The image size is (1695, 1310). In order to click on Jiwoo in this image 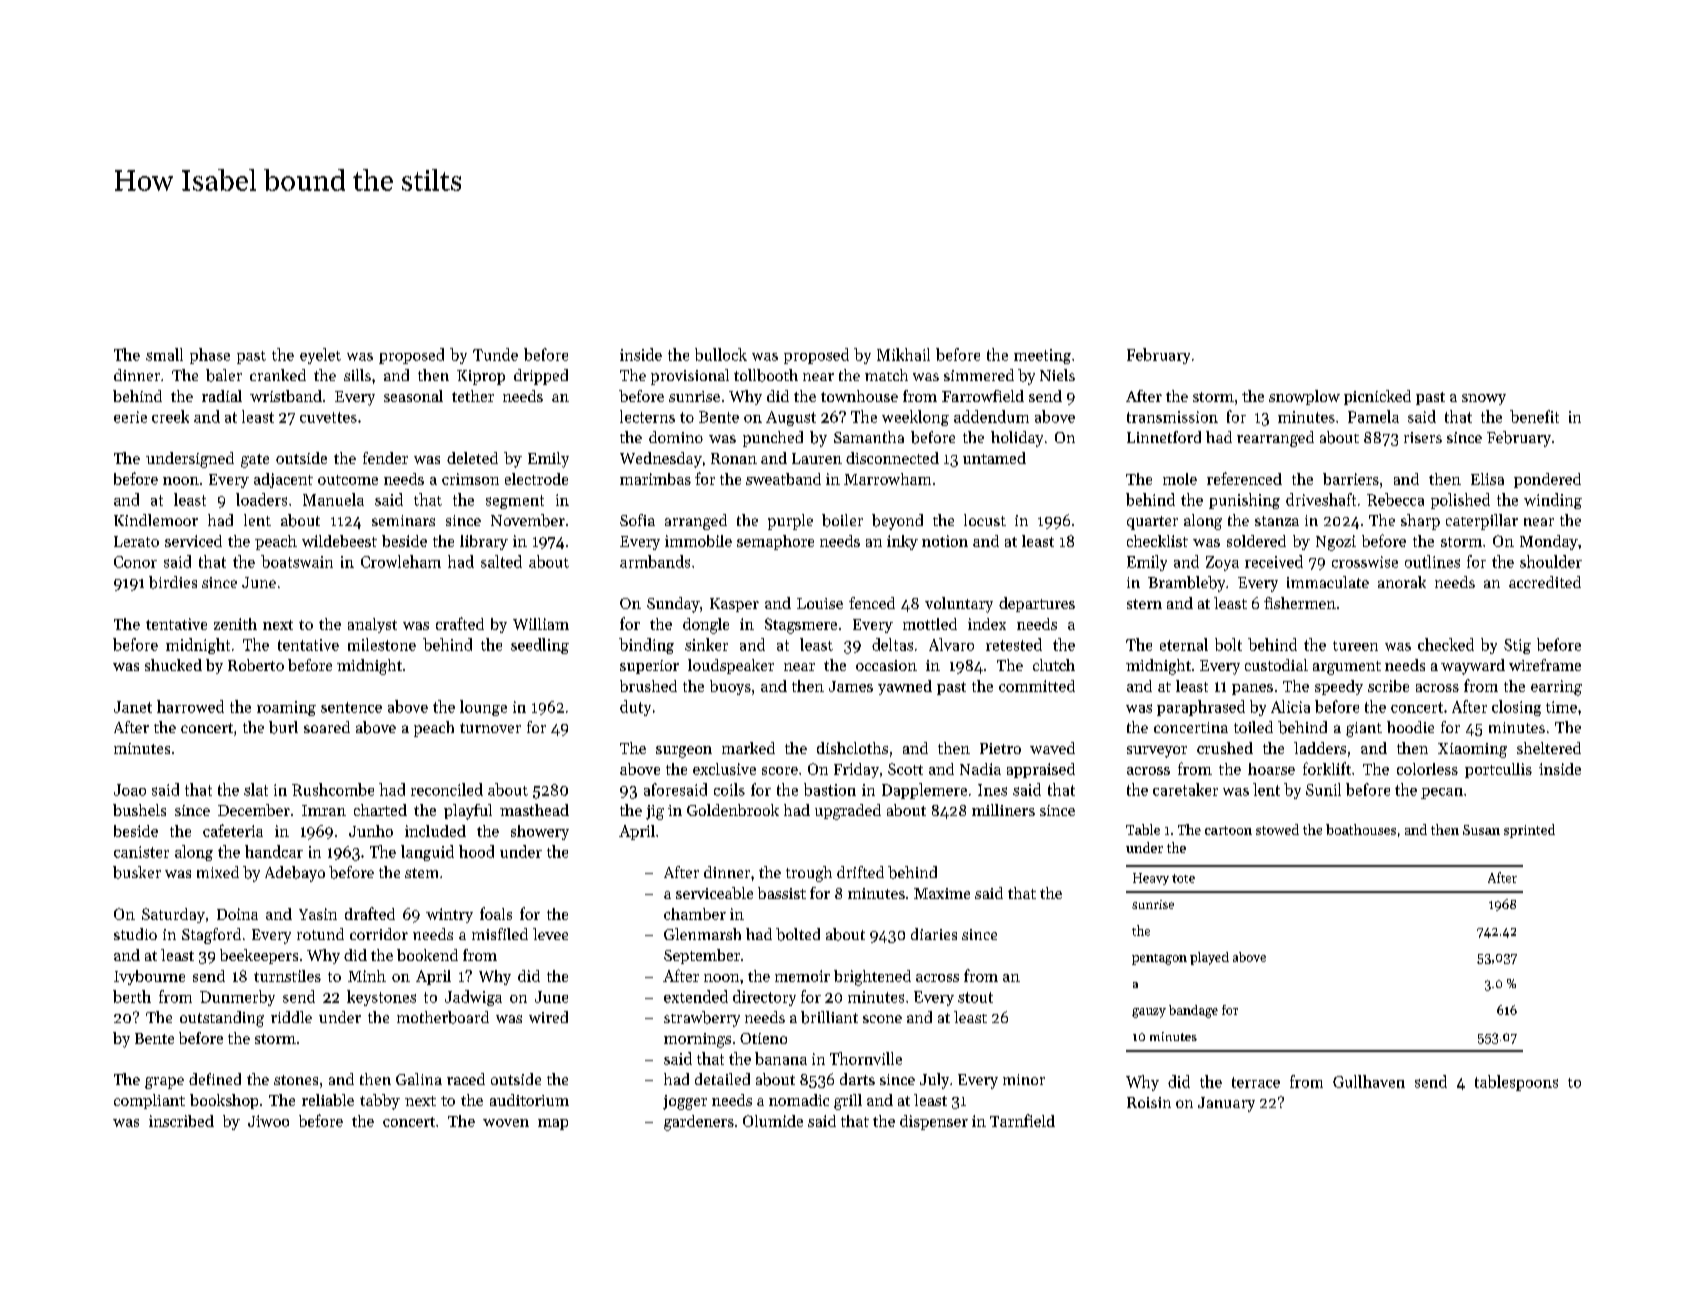, I will do `click(268, 1121)`.
